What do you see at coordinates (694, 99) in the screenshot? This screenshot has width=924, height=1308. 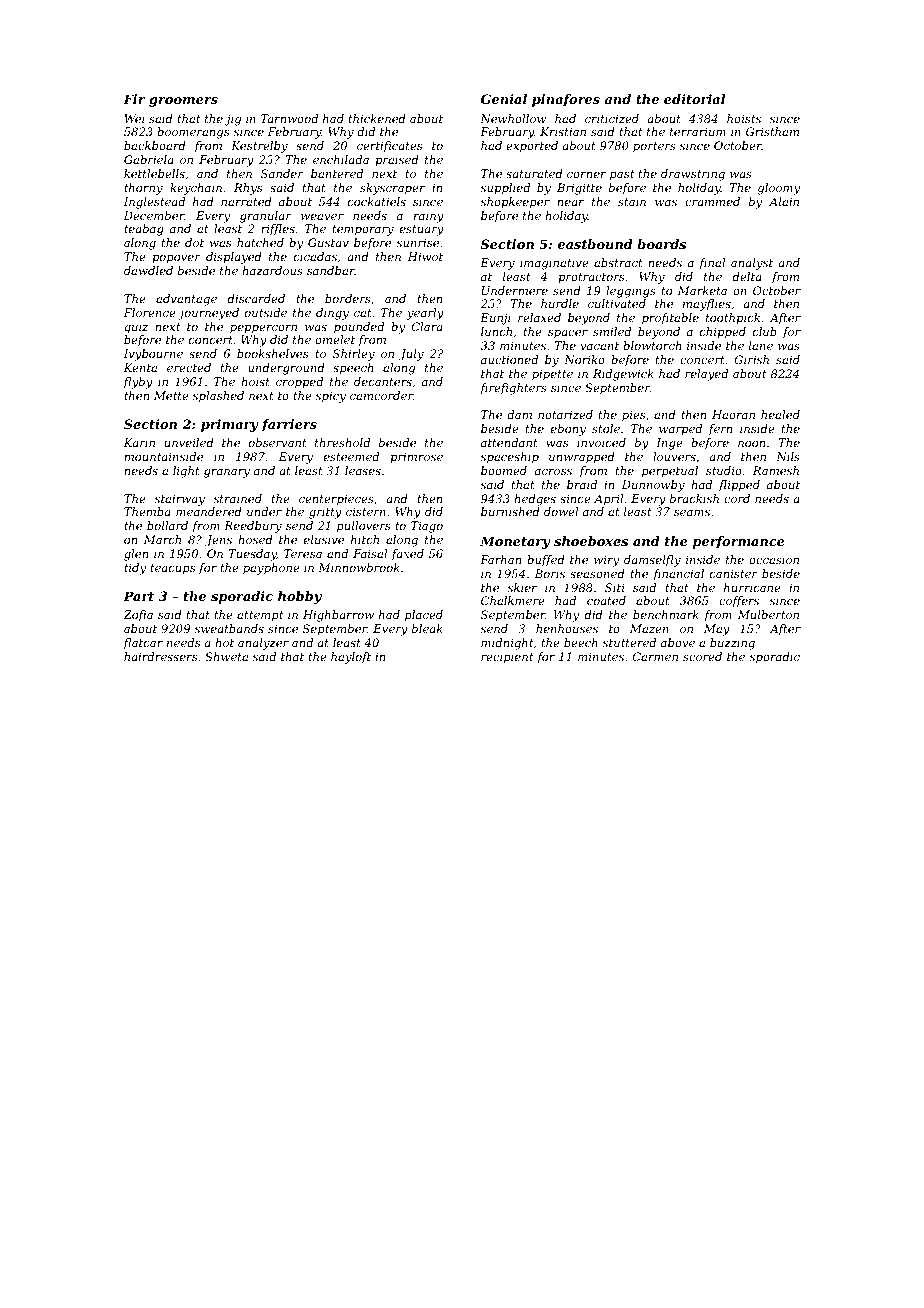 I see `editorial` at bounding box center [694, 99].
